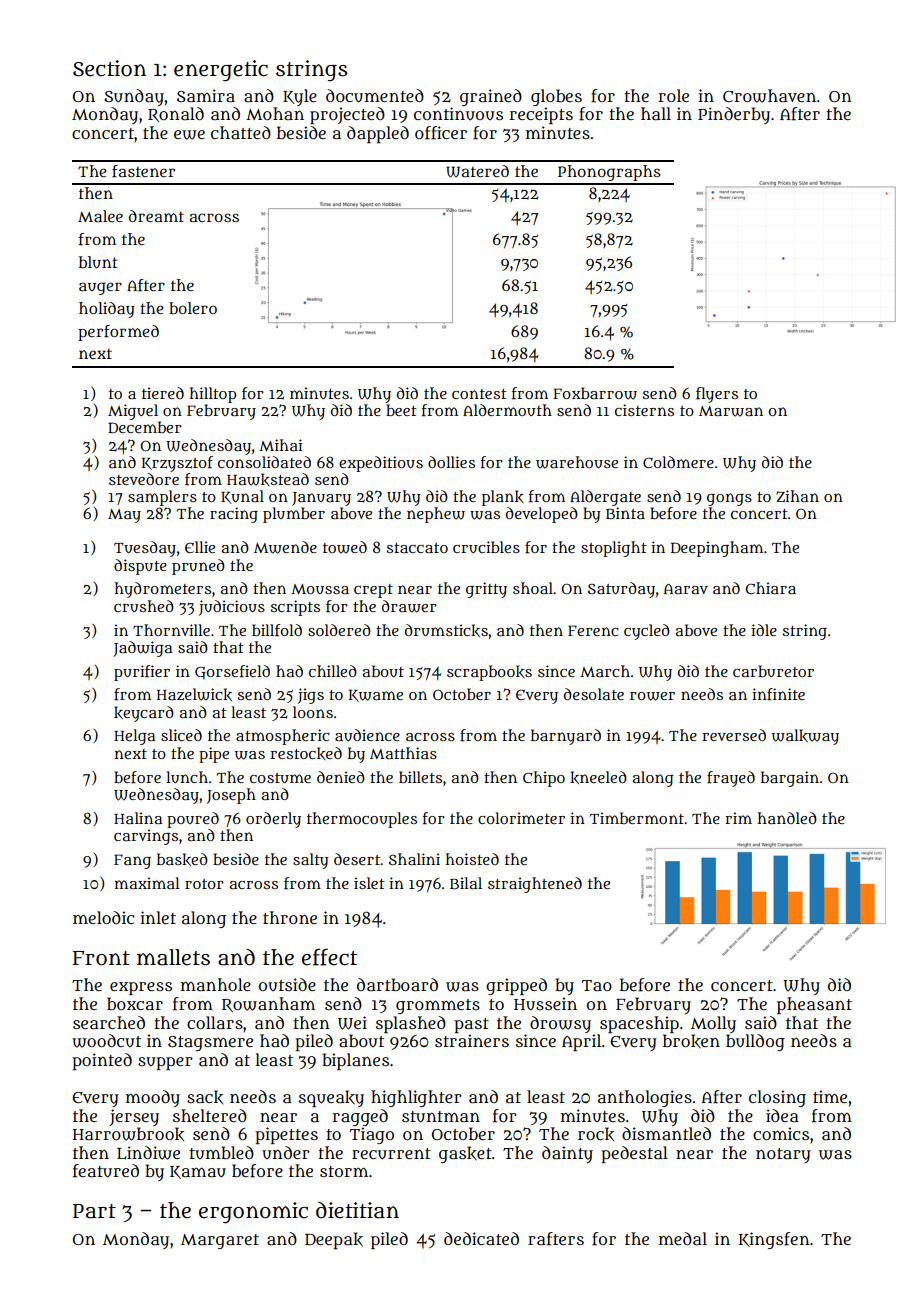  Describe the element at coordinates (277, 630) in the image. I see `billfold` at that location.
